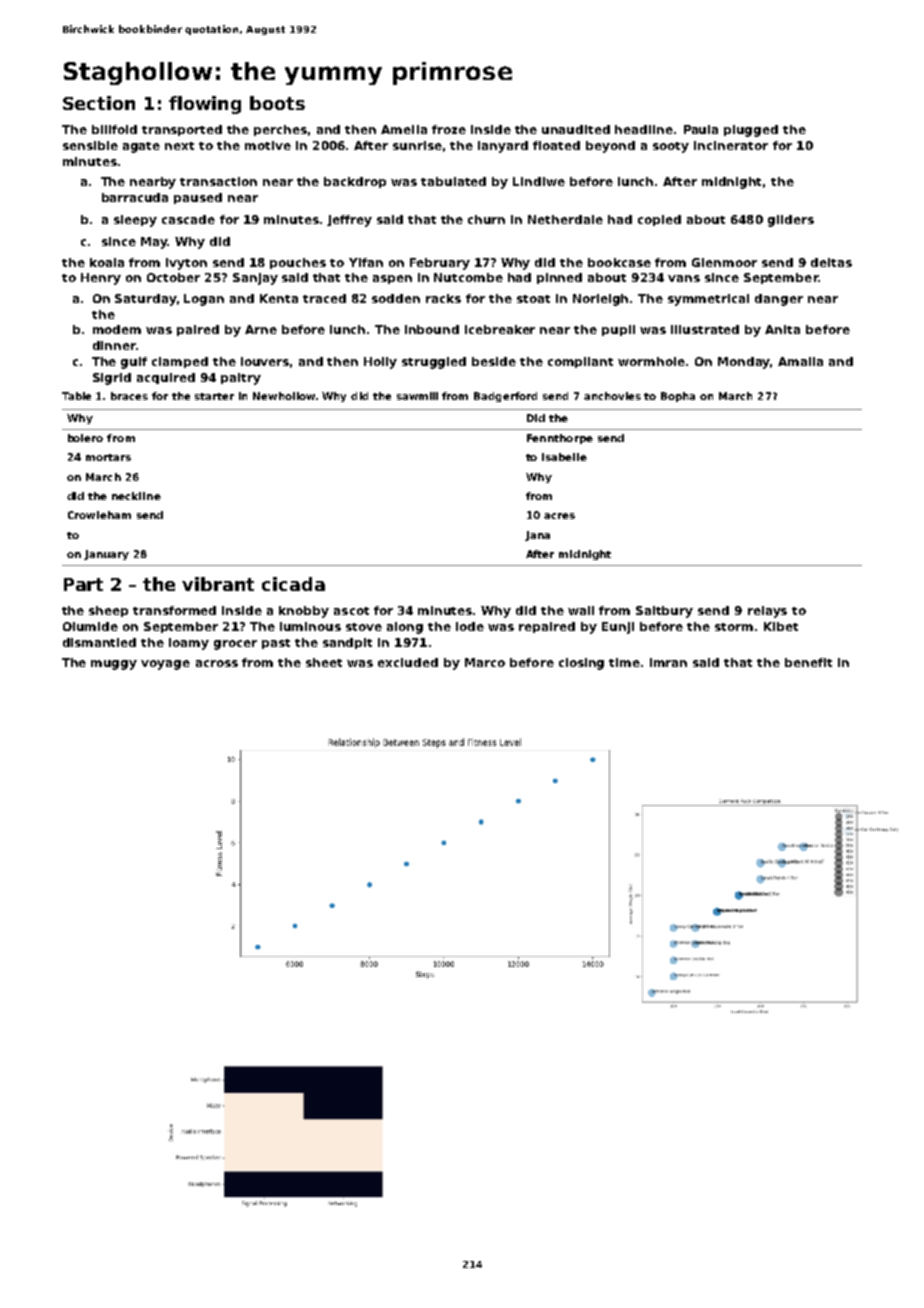 This screenshot has height=1308, width=924. Describe the element at coordinates (218, 181) in the screenshot. I see `transaction` at that location.
